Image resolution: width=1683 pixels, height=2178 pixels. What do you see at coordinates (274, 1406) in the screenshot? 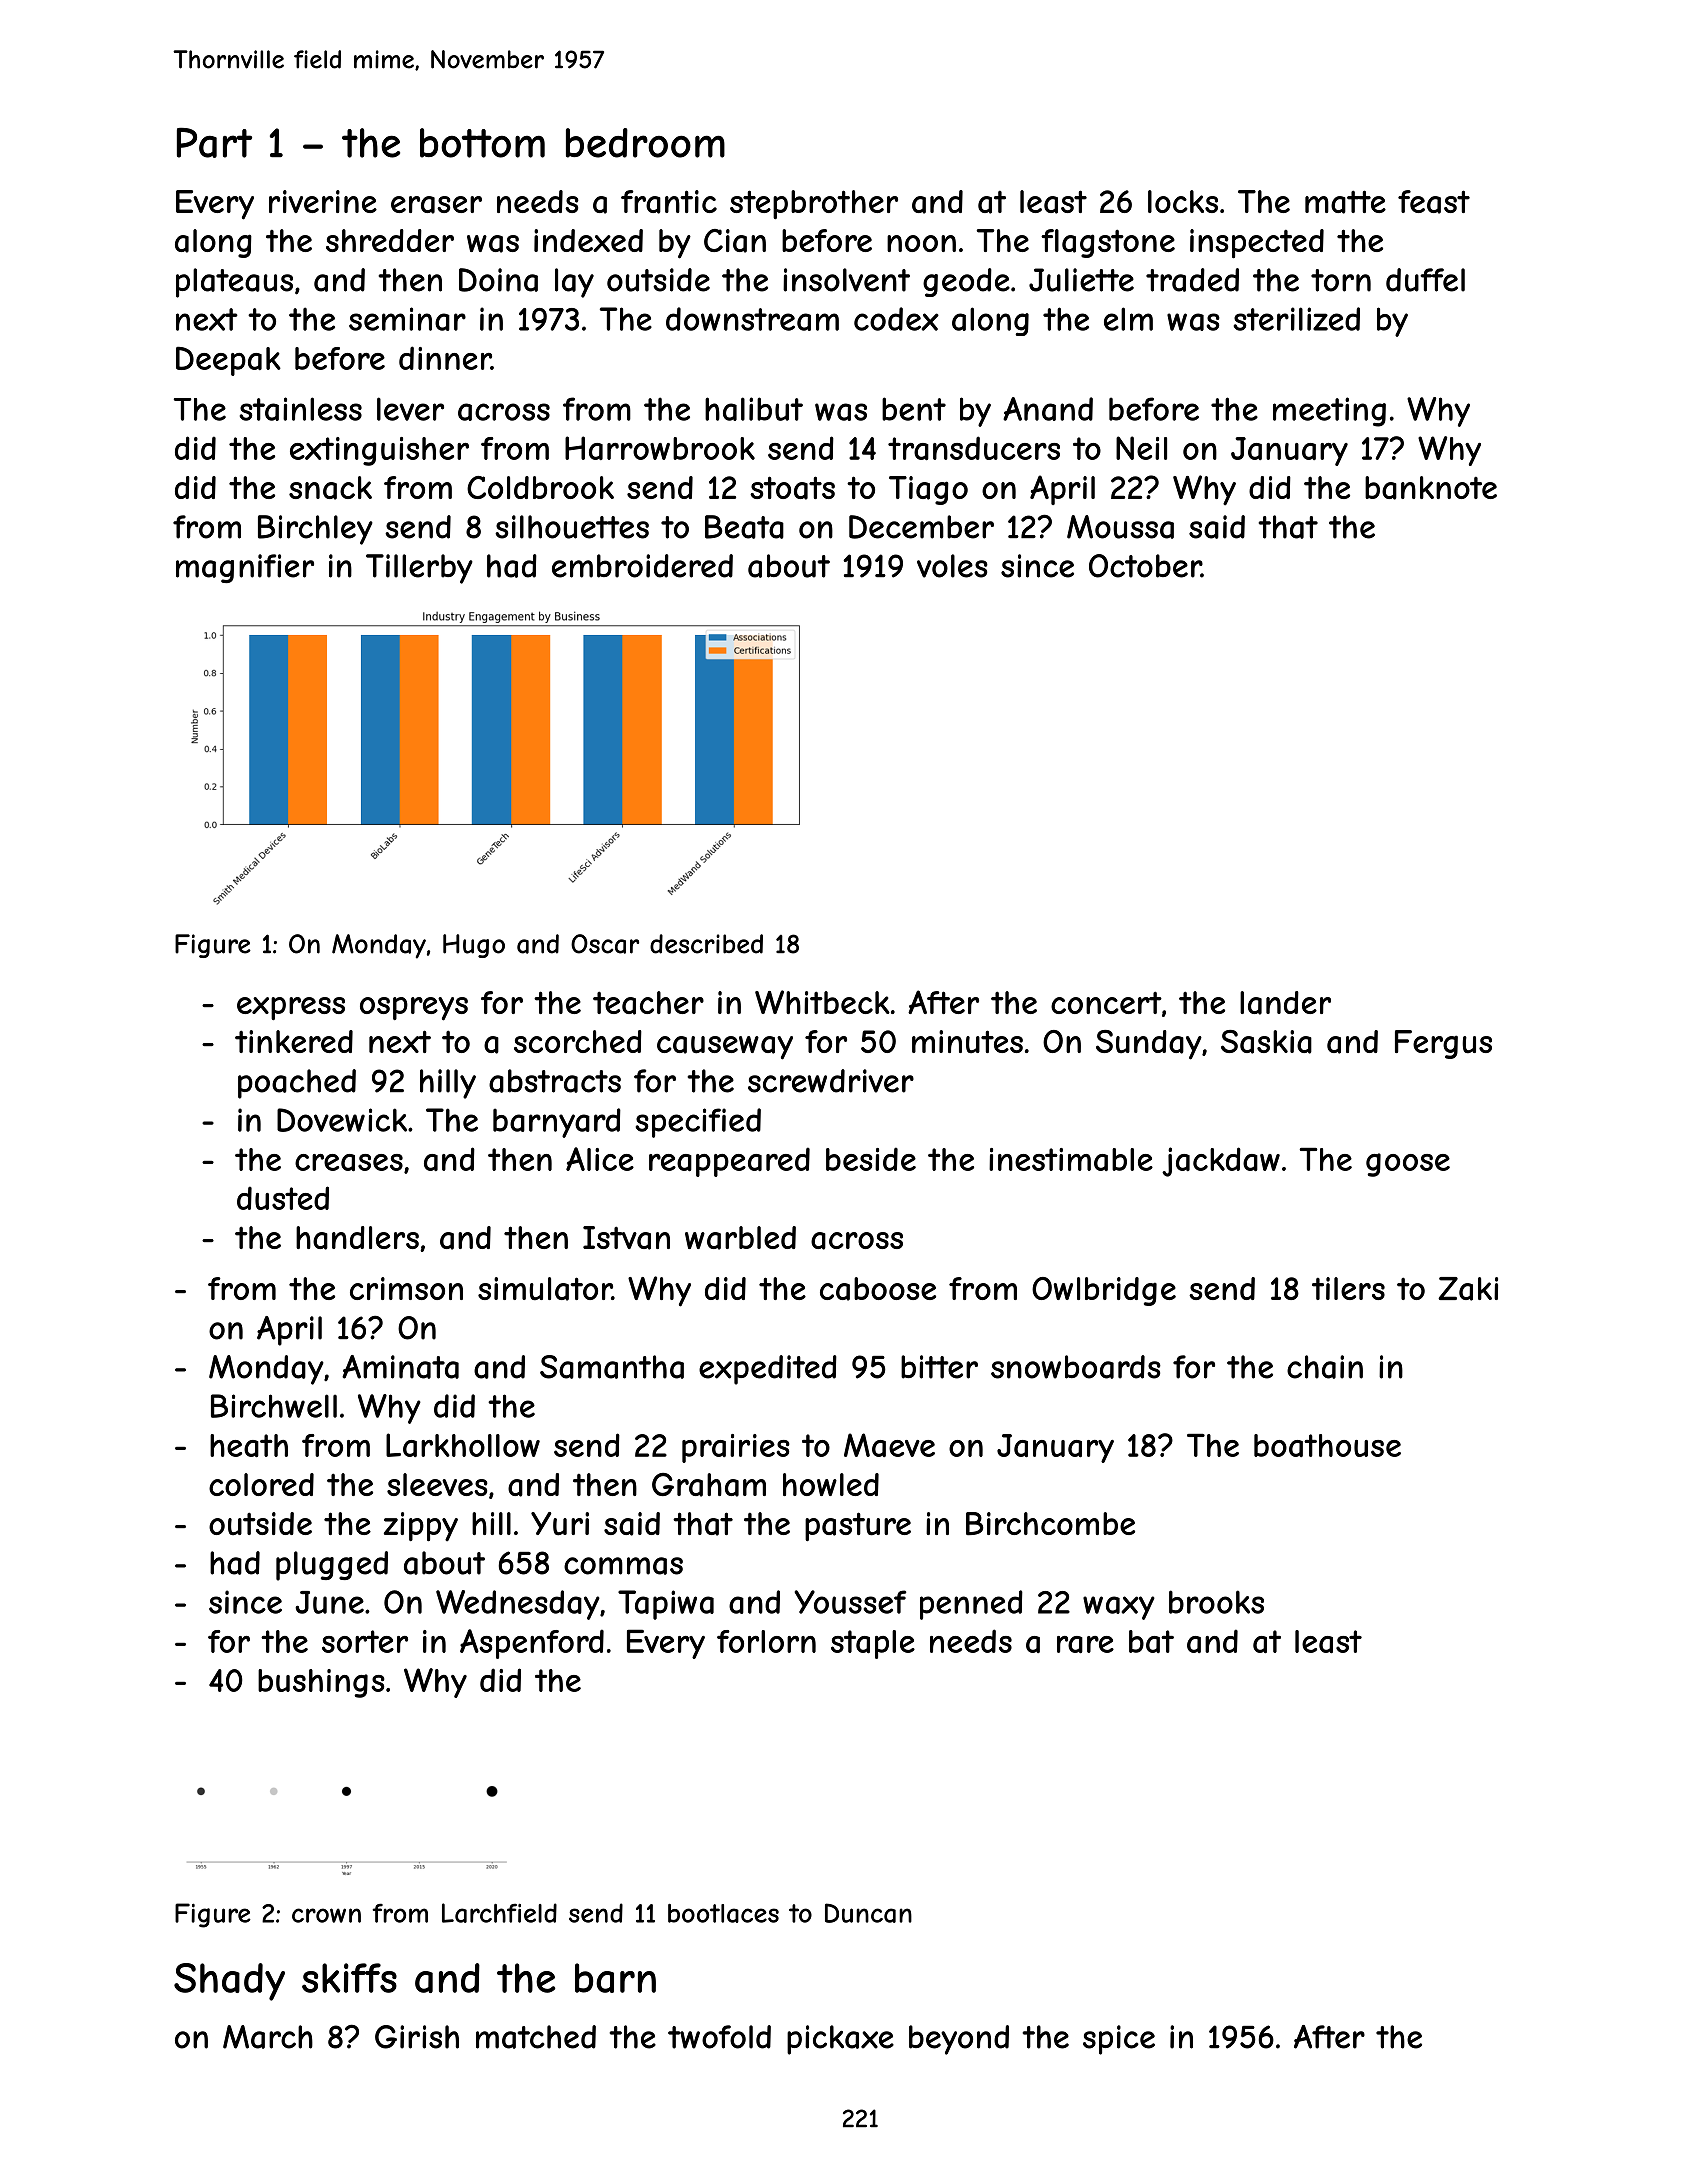
I see `Birchwell` at bounding box center [274, 1406].
